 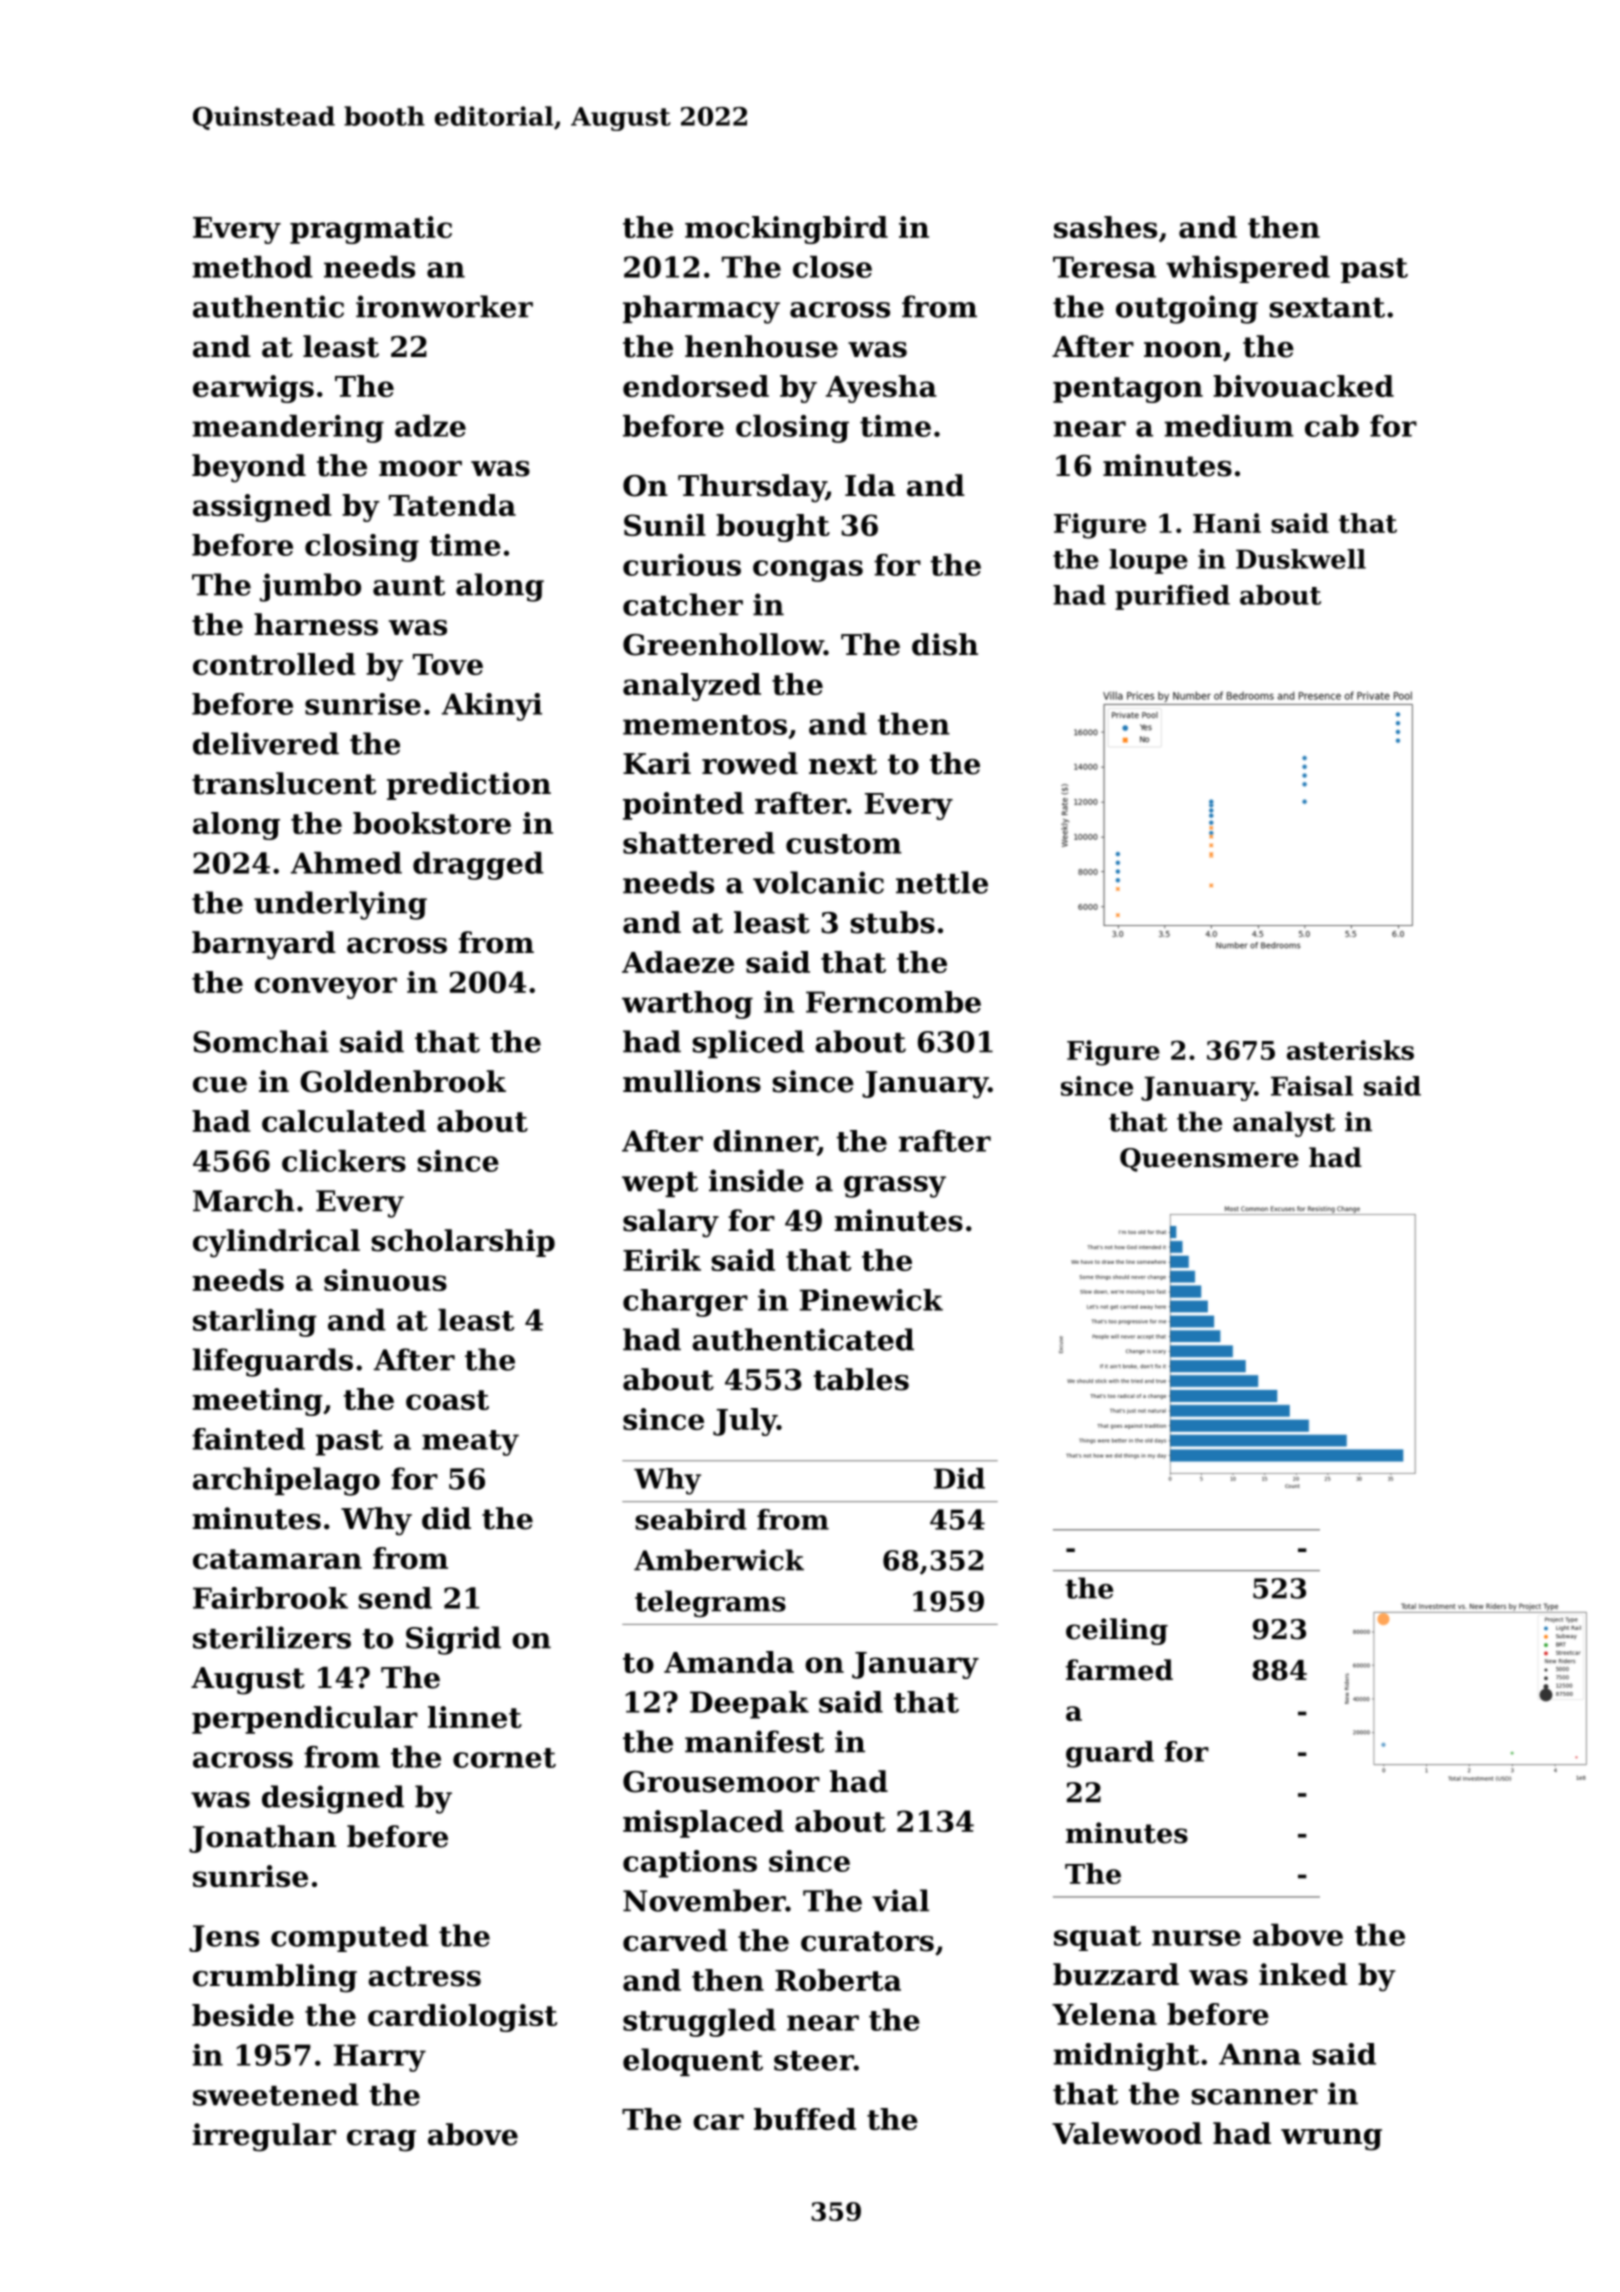 What do you see at coordinates (1350, 1050) in the image?
I see `asterisks` at bounding box center [1350, 1050].
